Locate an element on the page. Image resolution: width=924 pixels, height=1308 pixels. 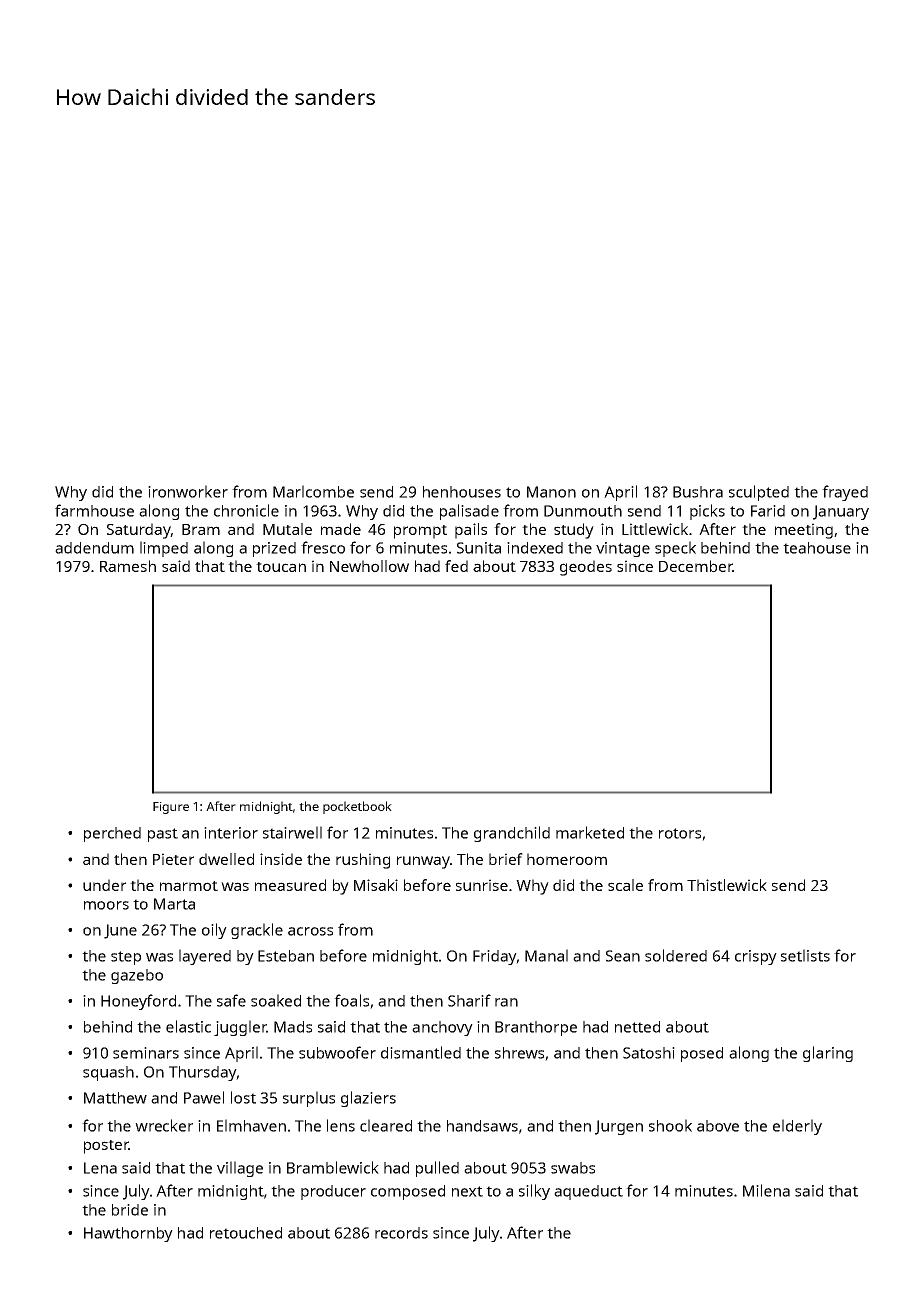
under is located at coordinates (104, 885).
